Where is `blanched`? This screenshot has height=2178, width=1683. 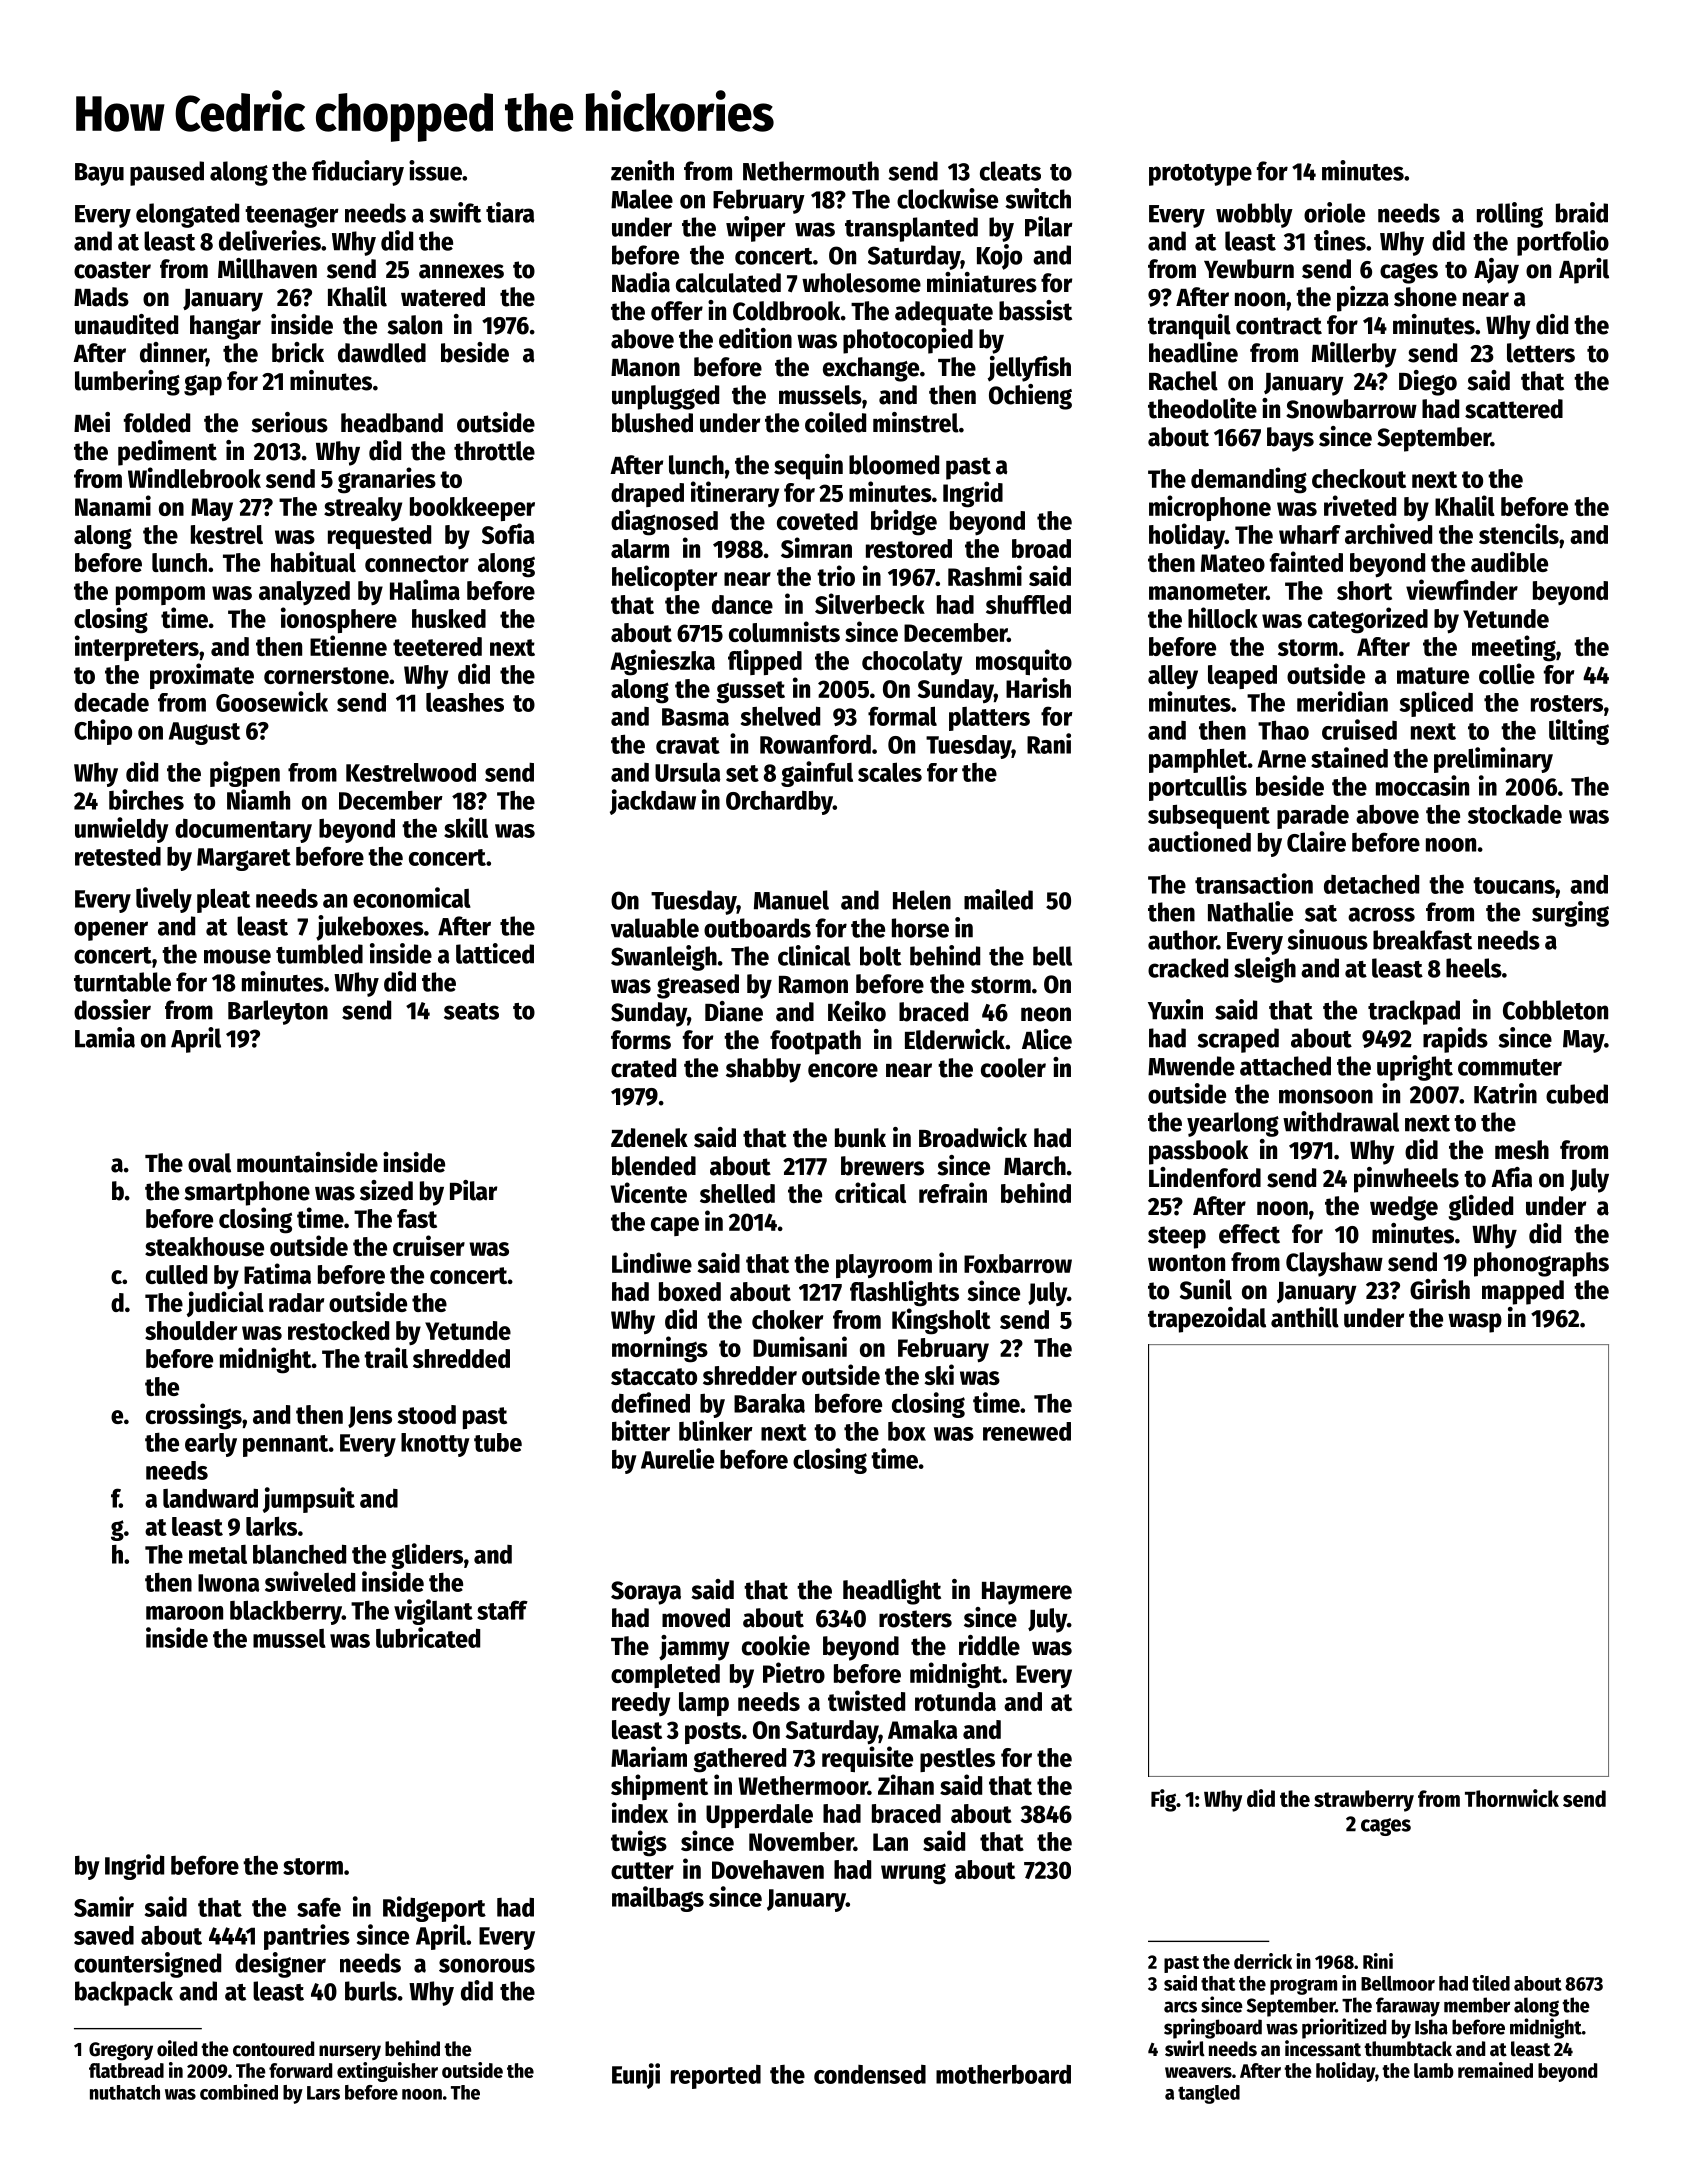
blanched is located at coordinates (299, 1554).
